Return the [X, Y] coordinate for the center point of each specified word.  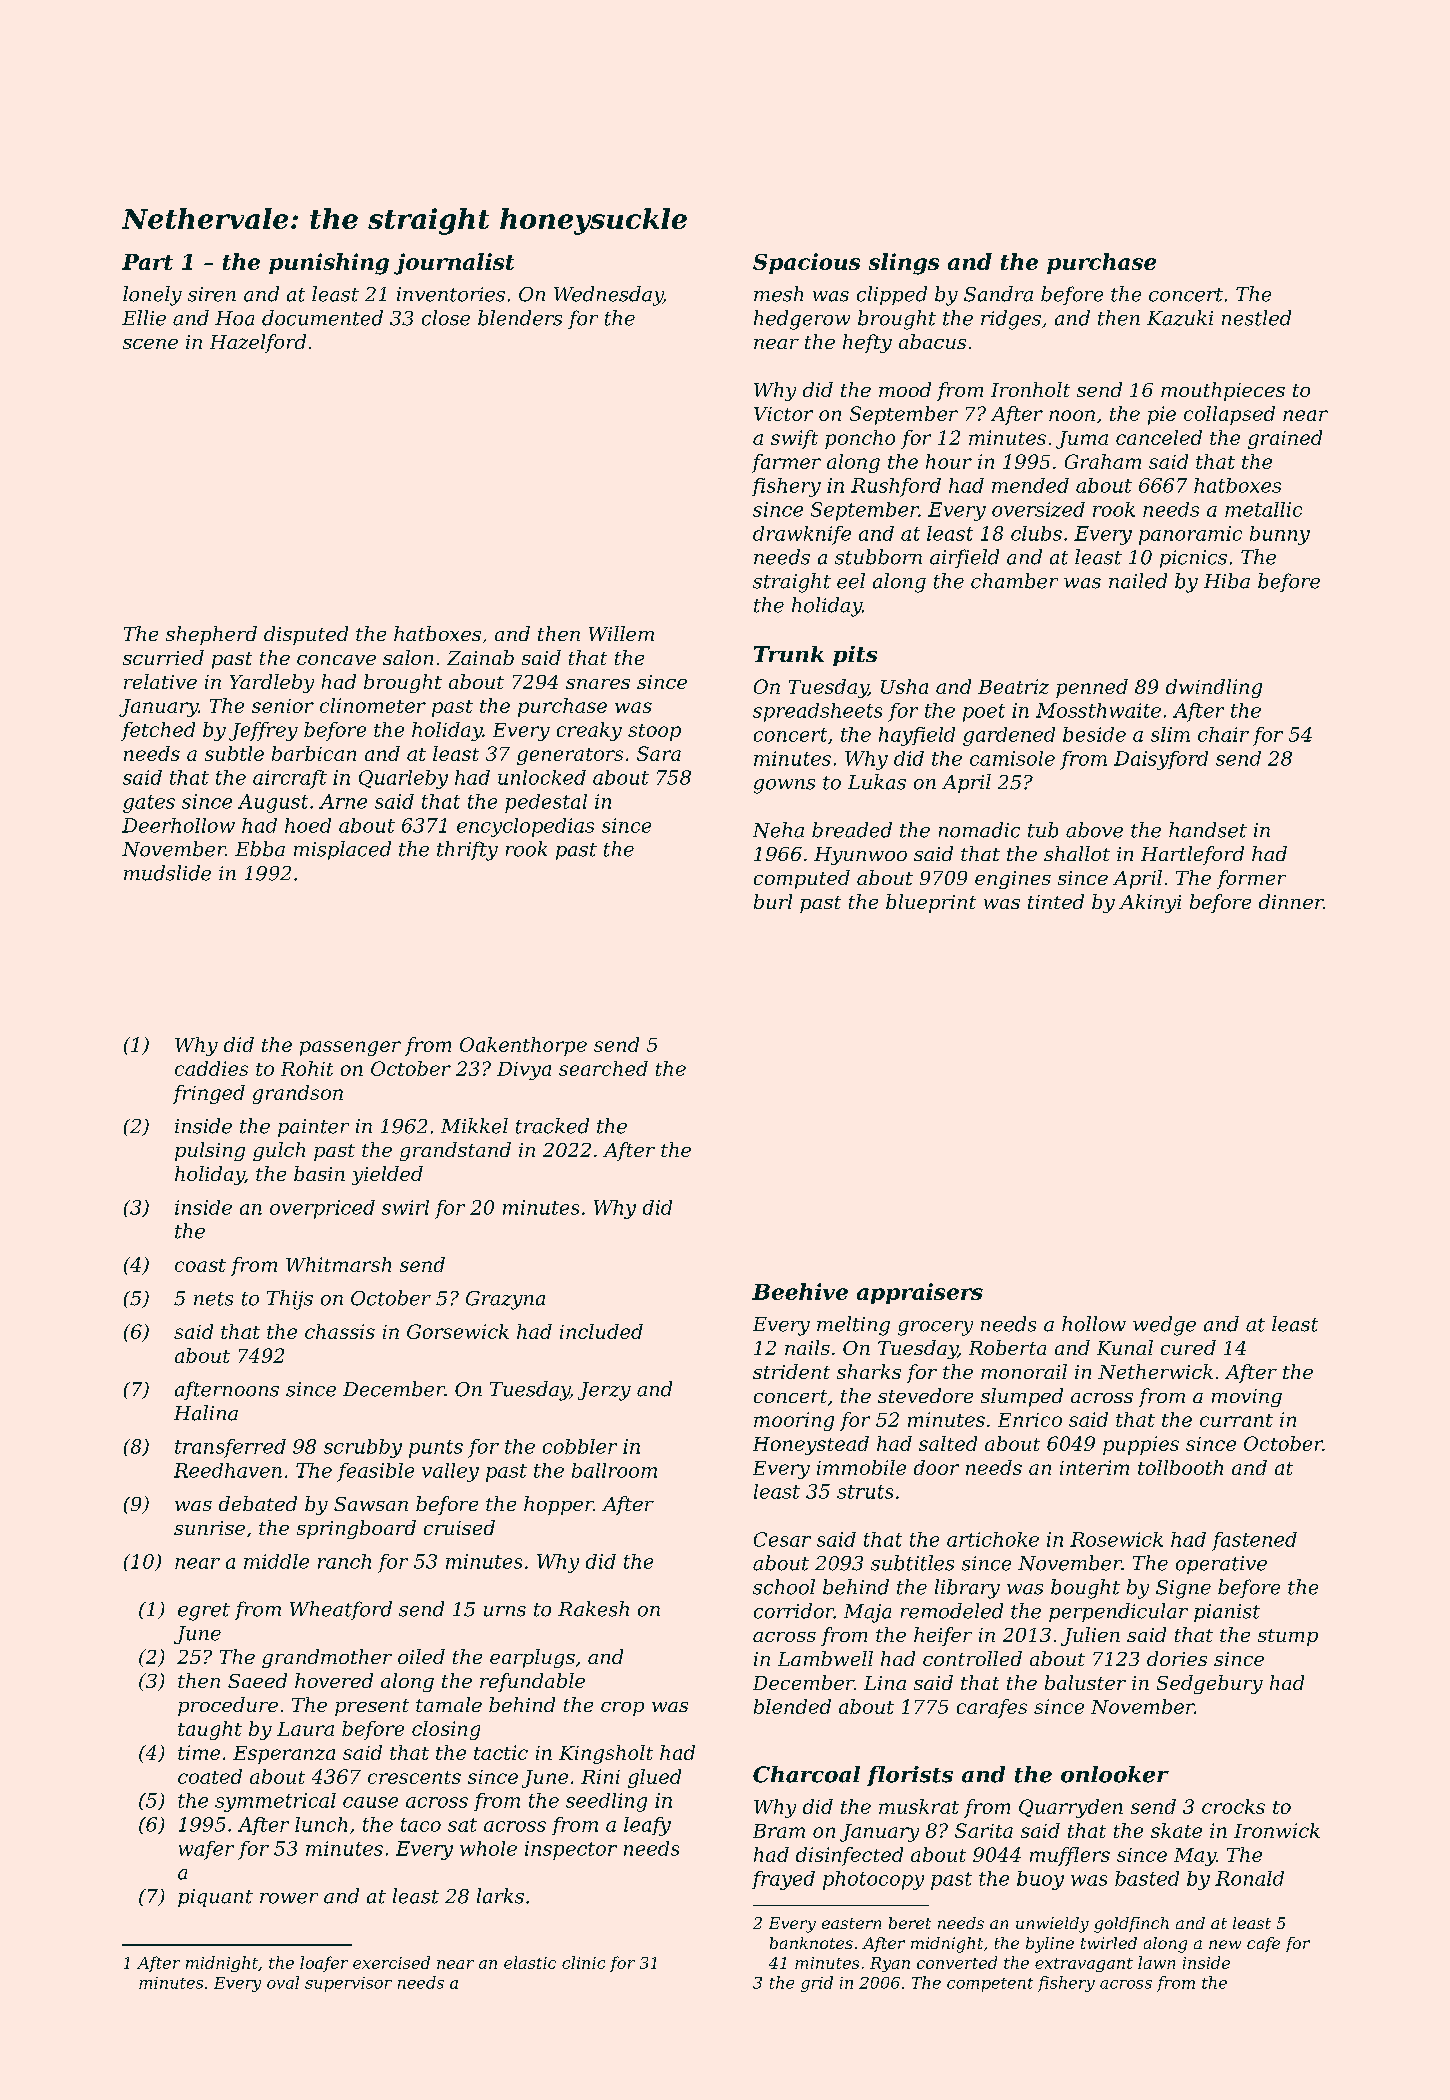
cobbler [580, 1446]
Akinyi [1150, 903]
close [446, 318]
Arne [343, 801]
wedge [1164, 1326]
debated [258, 1503]
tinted [1056, 901]
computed [802, 879]
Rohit [307, 1068]
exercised [391, 1962]
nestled [1256, 318]
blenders [520, 318]
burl [773, 901]
